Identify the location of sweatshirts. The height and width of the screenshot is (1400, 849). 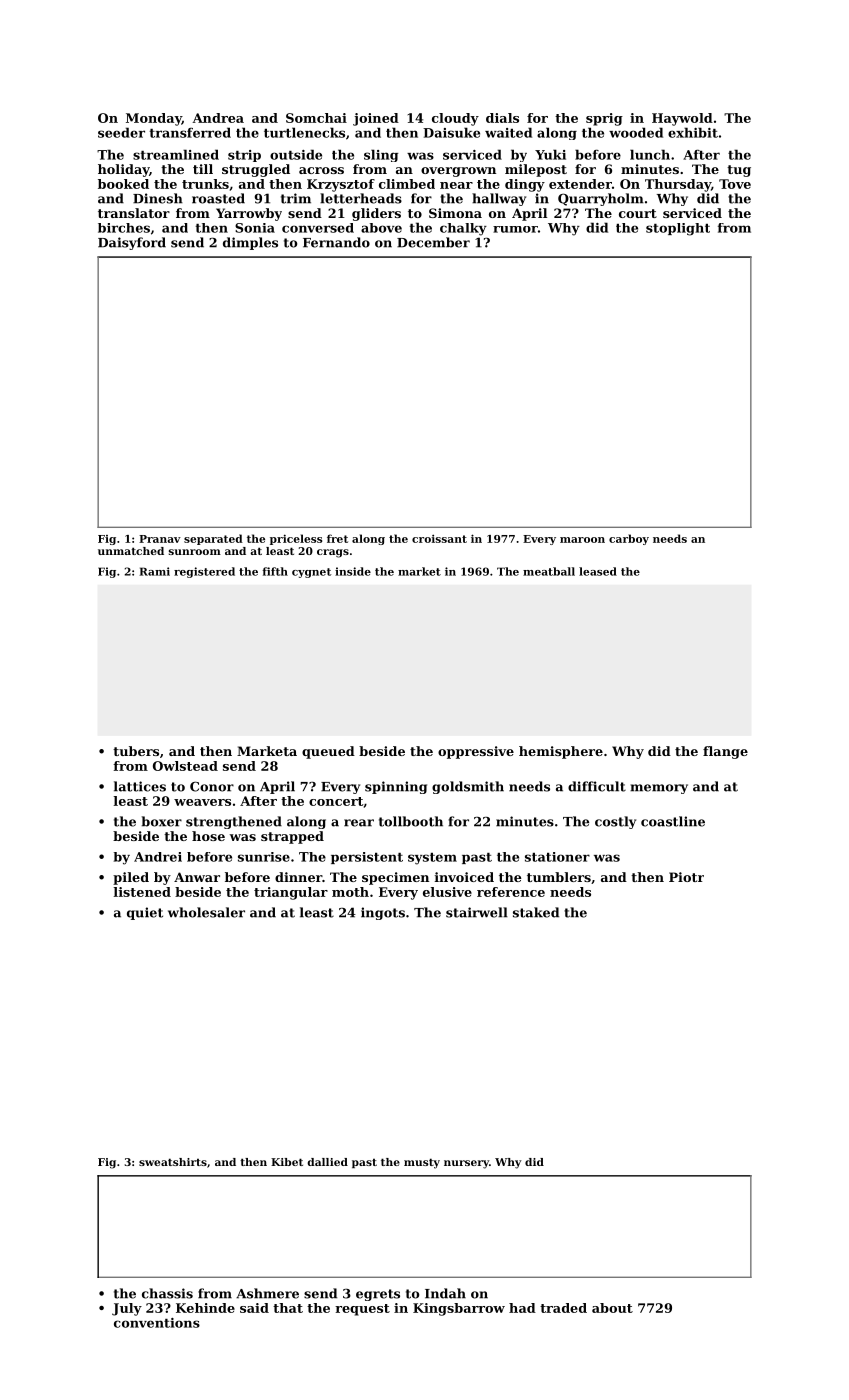
(173, 1162).
